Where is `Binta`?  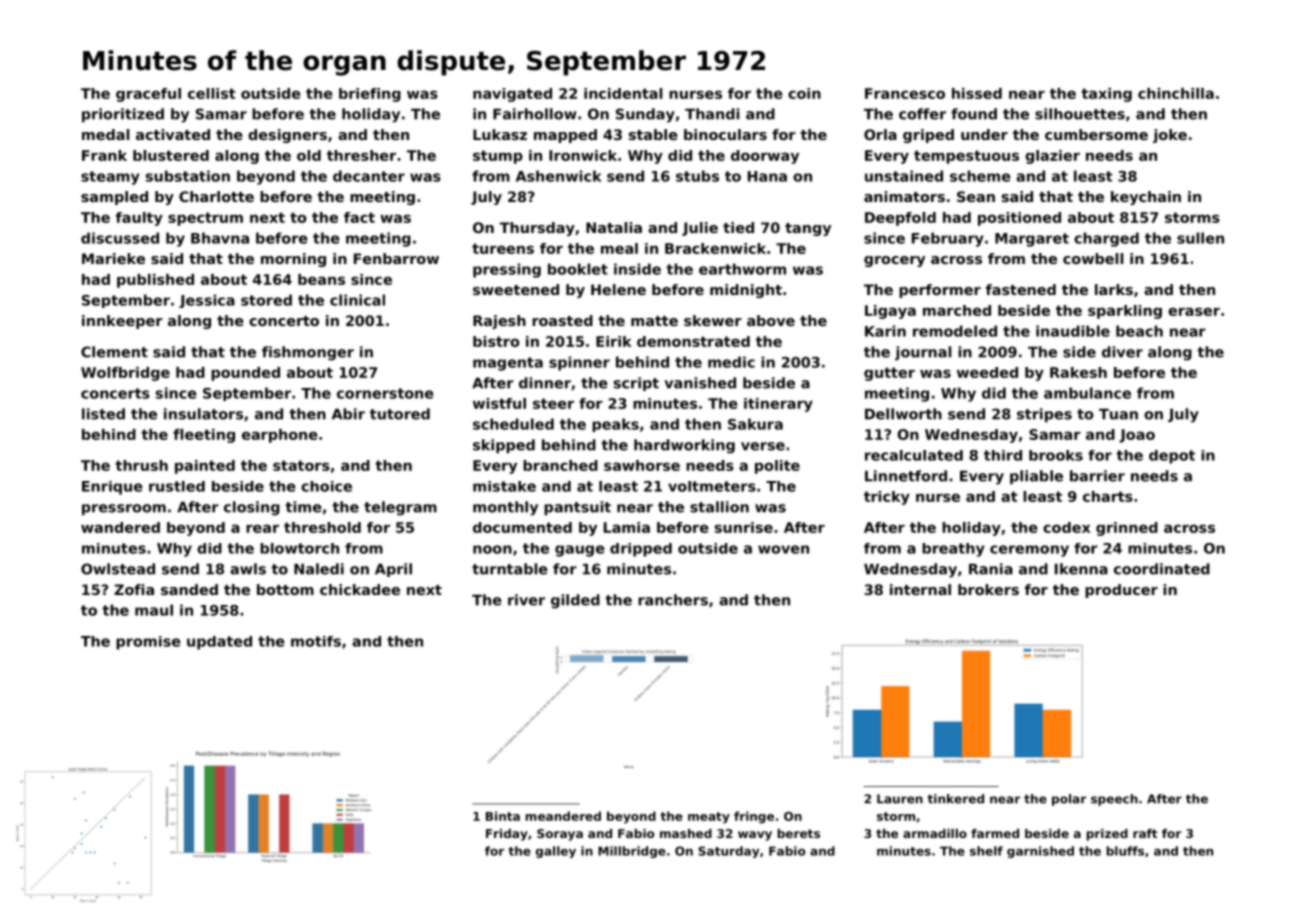
Binta is located at coordinates (503, 816).
